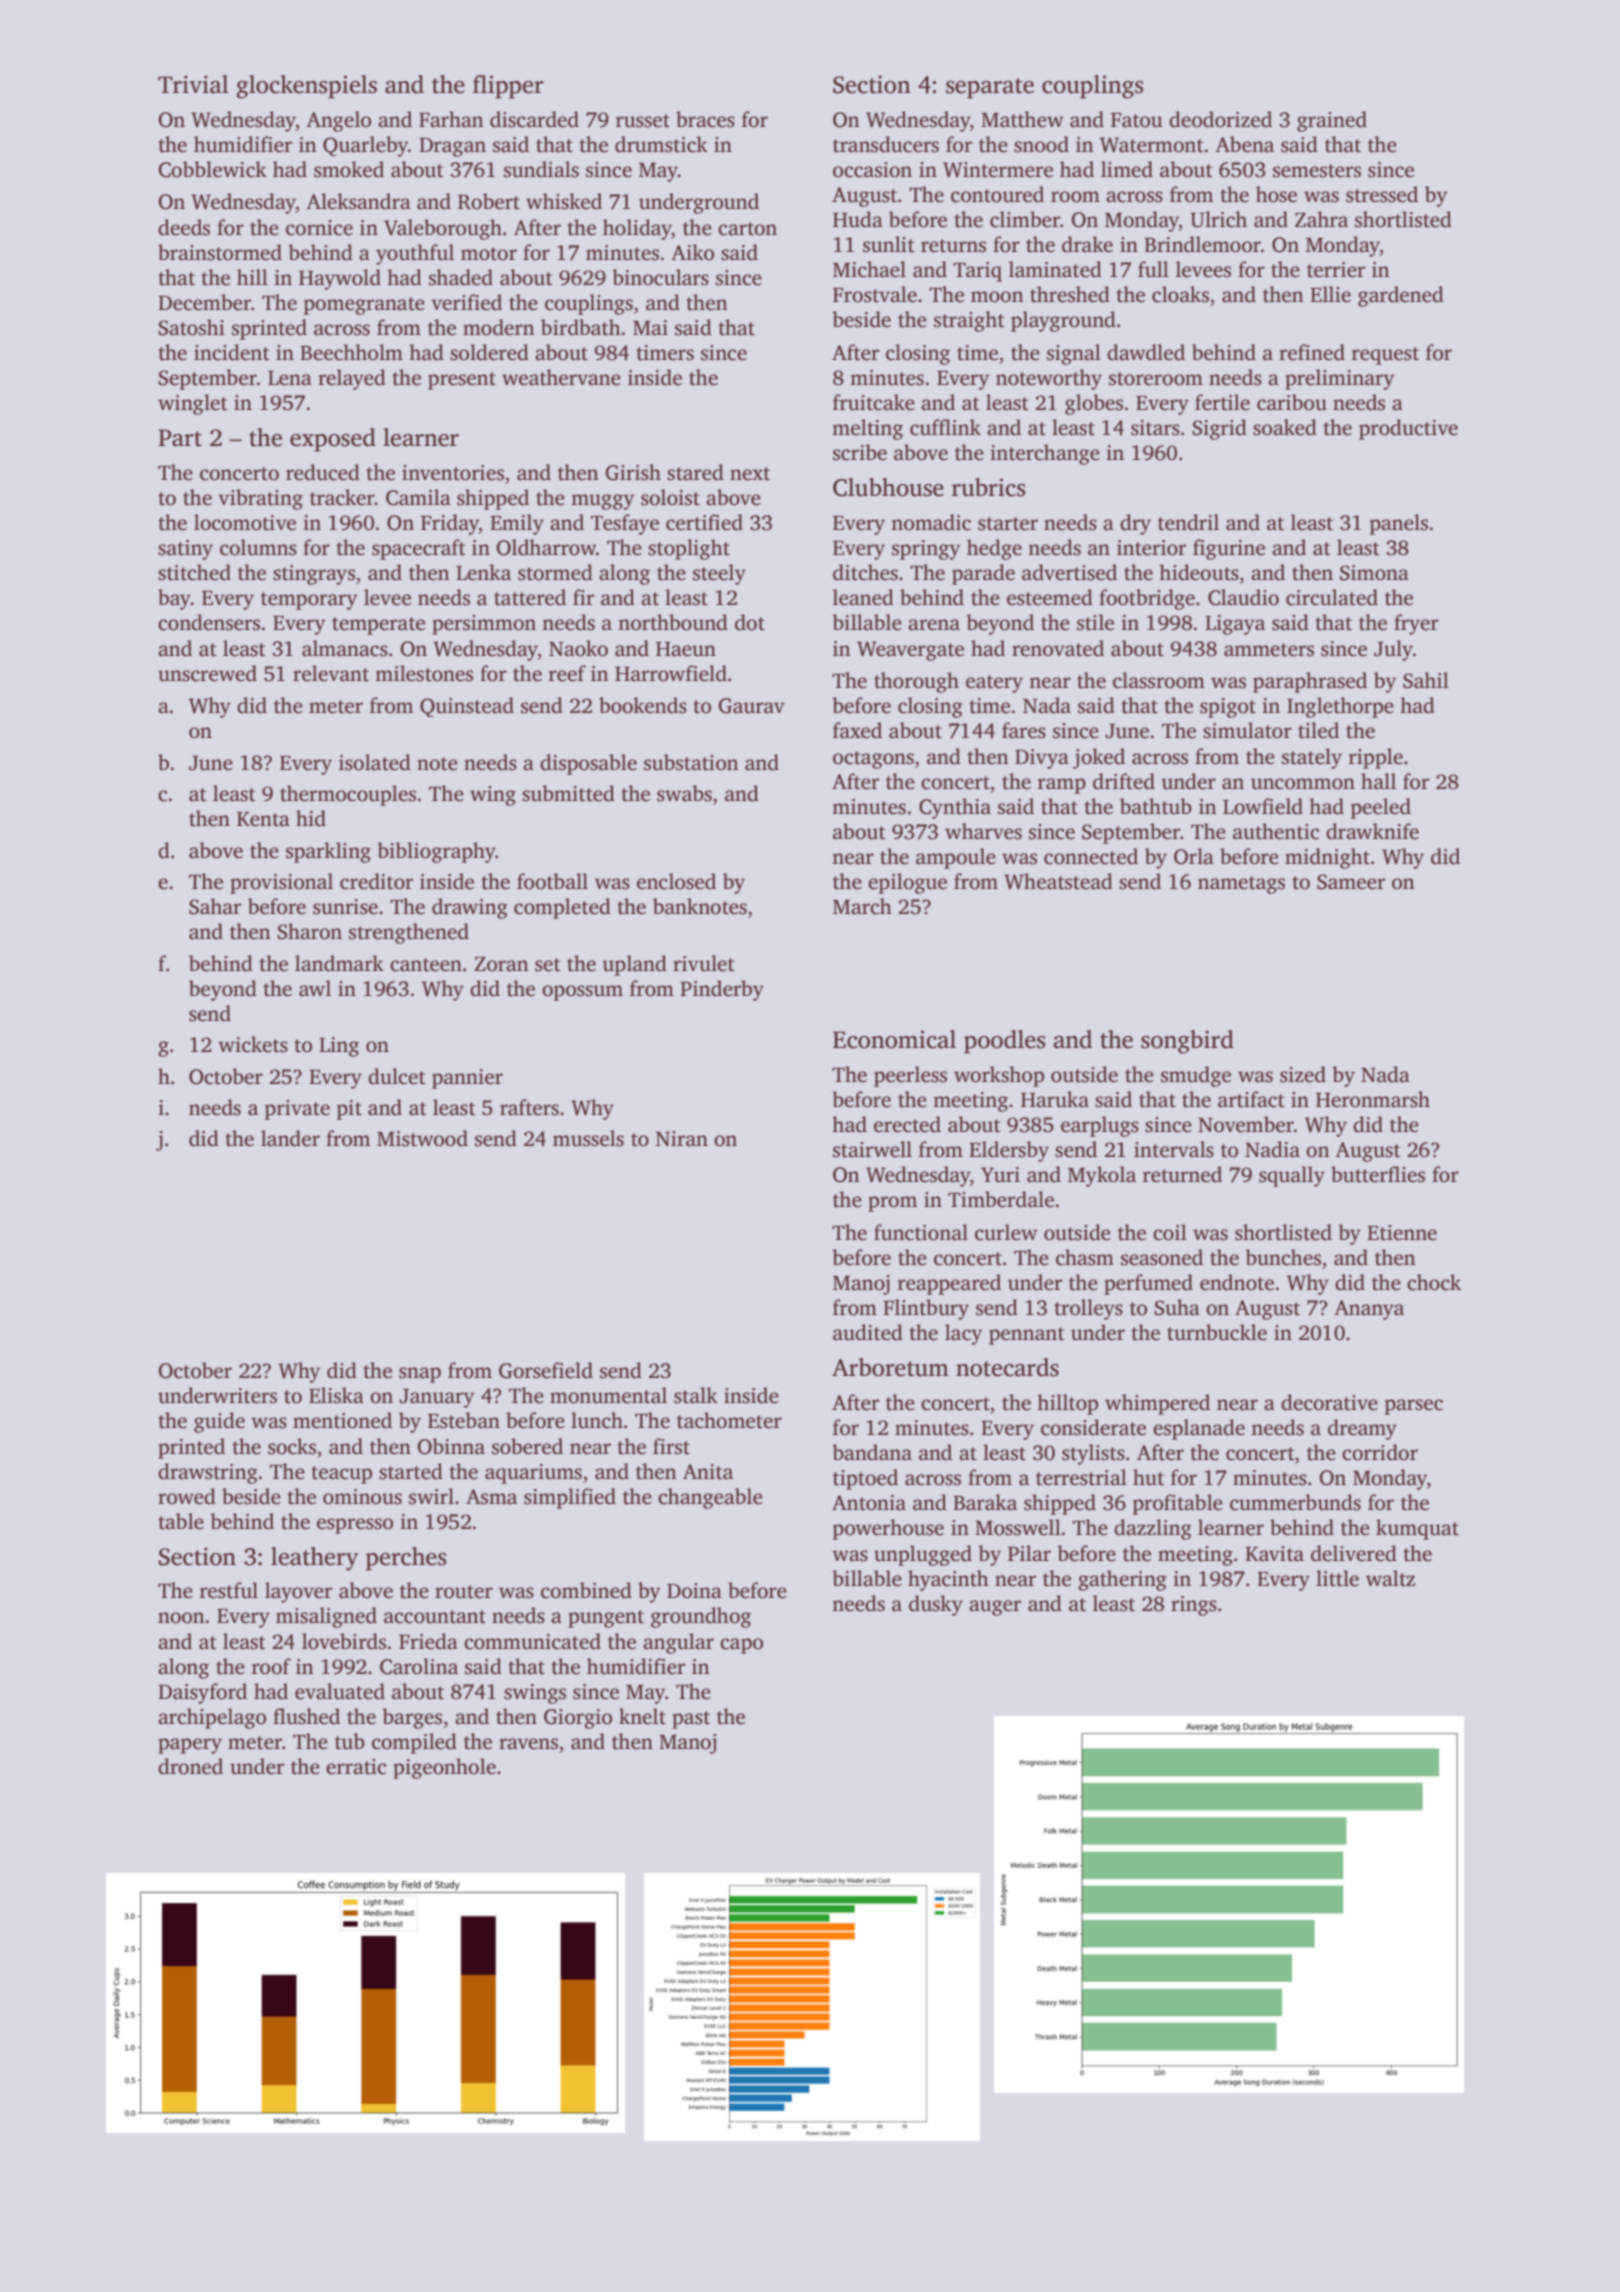  I want to click on grained, so click(1332, 121).
